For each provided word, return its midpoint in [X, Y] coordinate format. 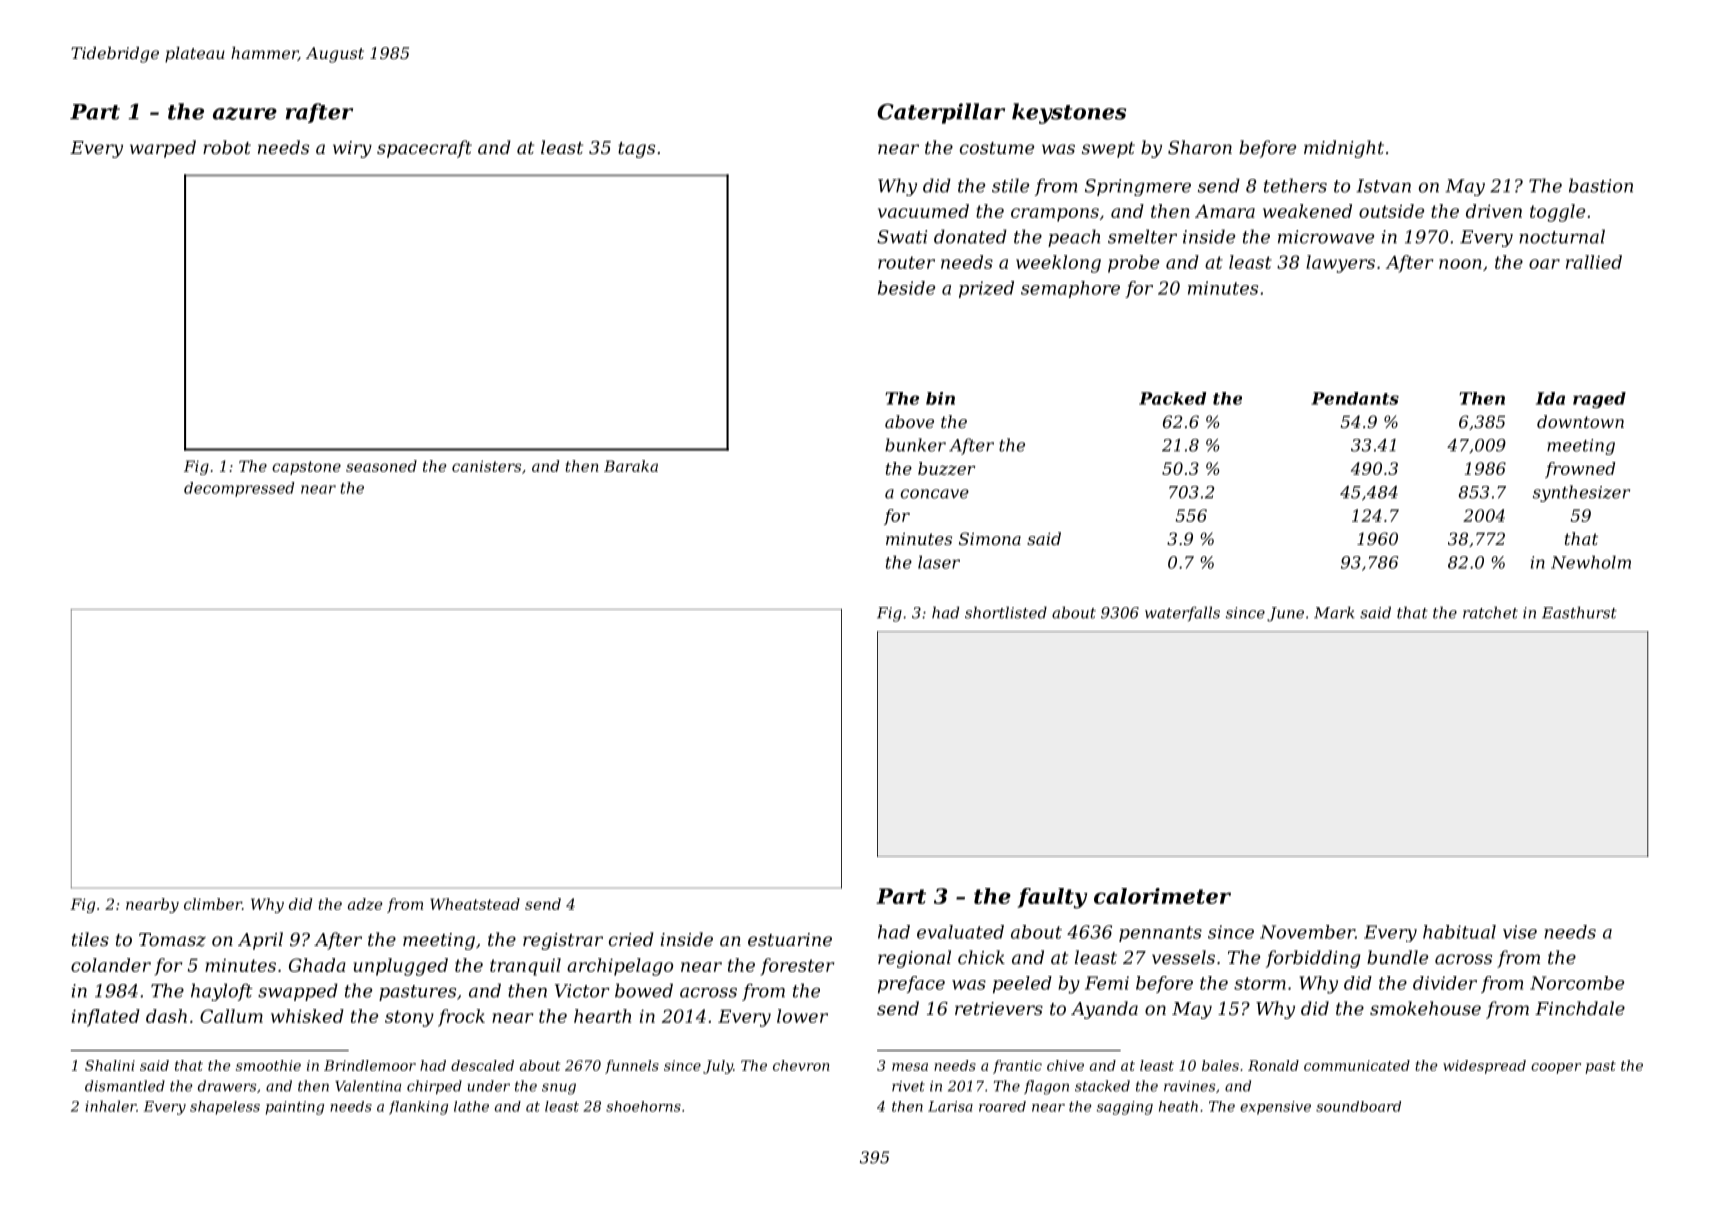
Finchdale [1580, 1008]
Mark [1334, 612]
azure [245, 113]
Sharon [1200, 147]
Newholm [1591, 562]
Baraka [631, 466]
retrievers [999, 1008]
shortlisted [1006, 612]
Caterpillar [941, 113]
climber [213, 904]
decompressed [239, 489]
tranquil [525, 967]
